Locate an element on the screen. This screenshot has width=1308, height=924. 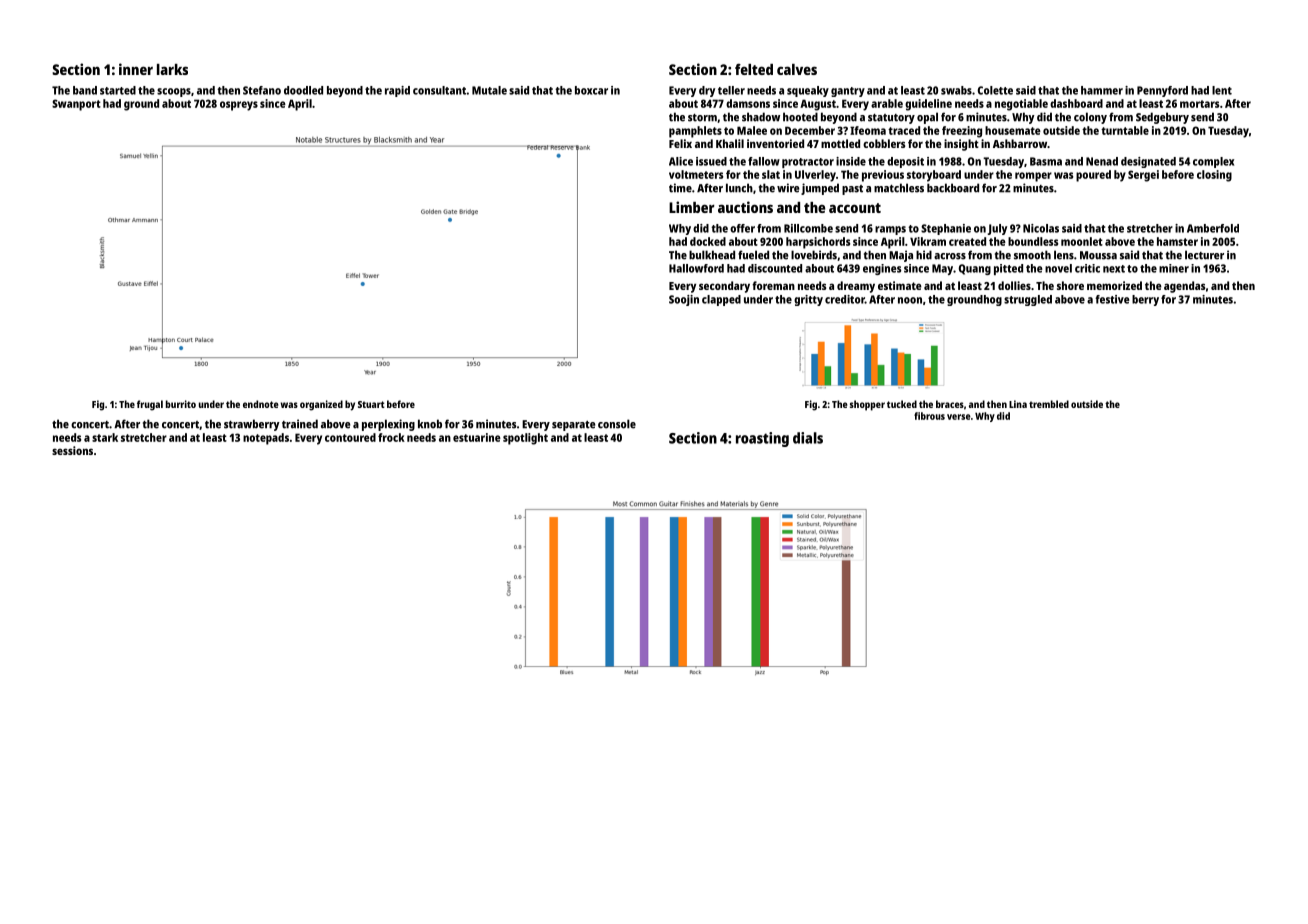
frugal is located at coordinates (150, 405).
